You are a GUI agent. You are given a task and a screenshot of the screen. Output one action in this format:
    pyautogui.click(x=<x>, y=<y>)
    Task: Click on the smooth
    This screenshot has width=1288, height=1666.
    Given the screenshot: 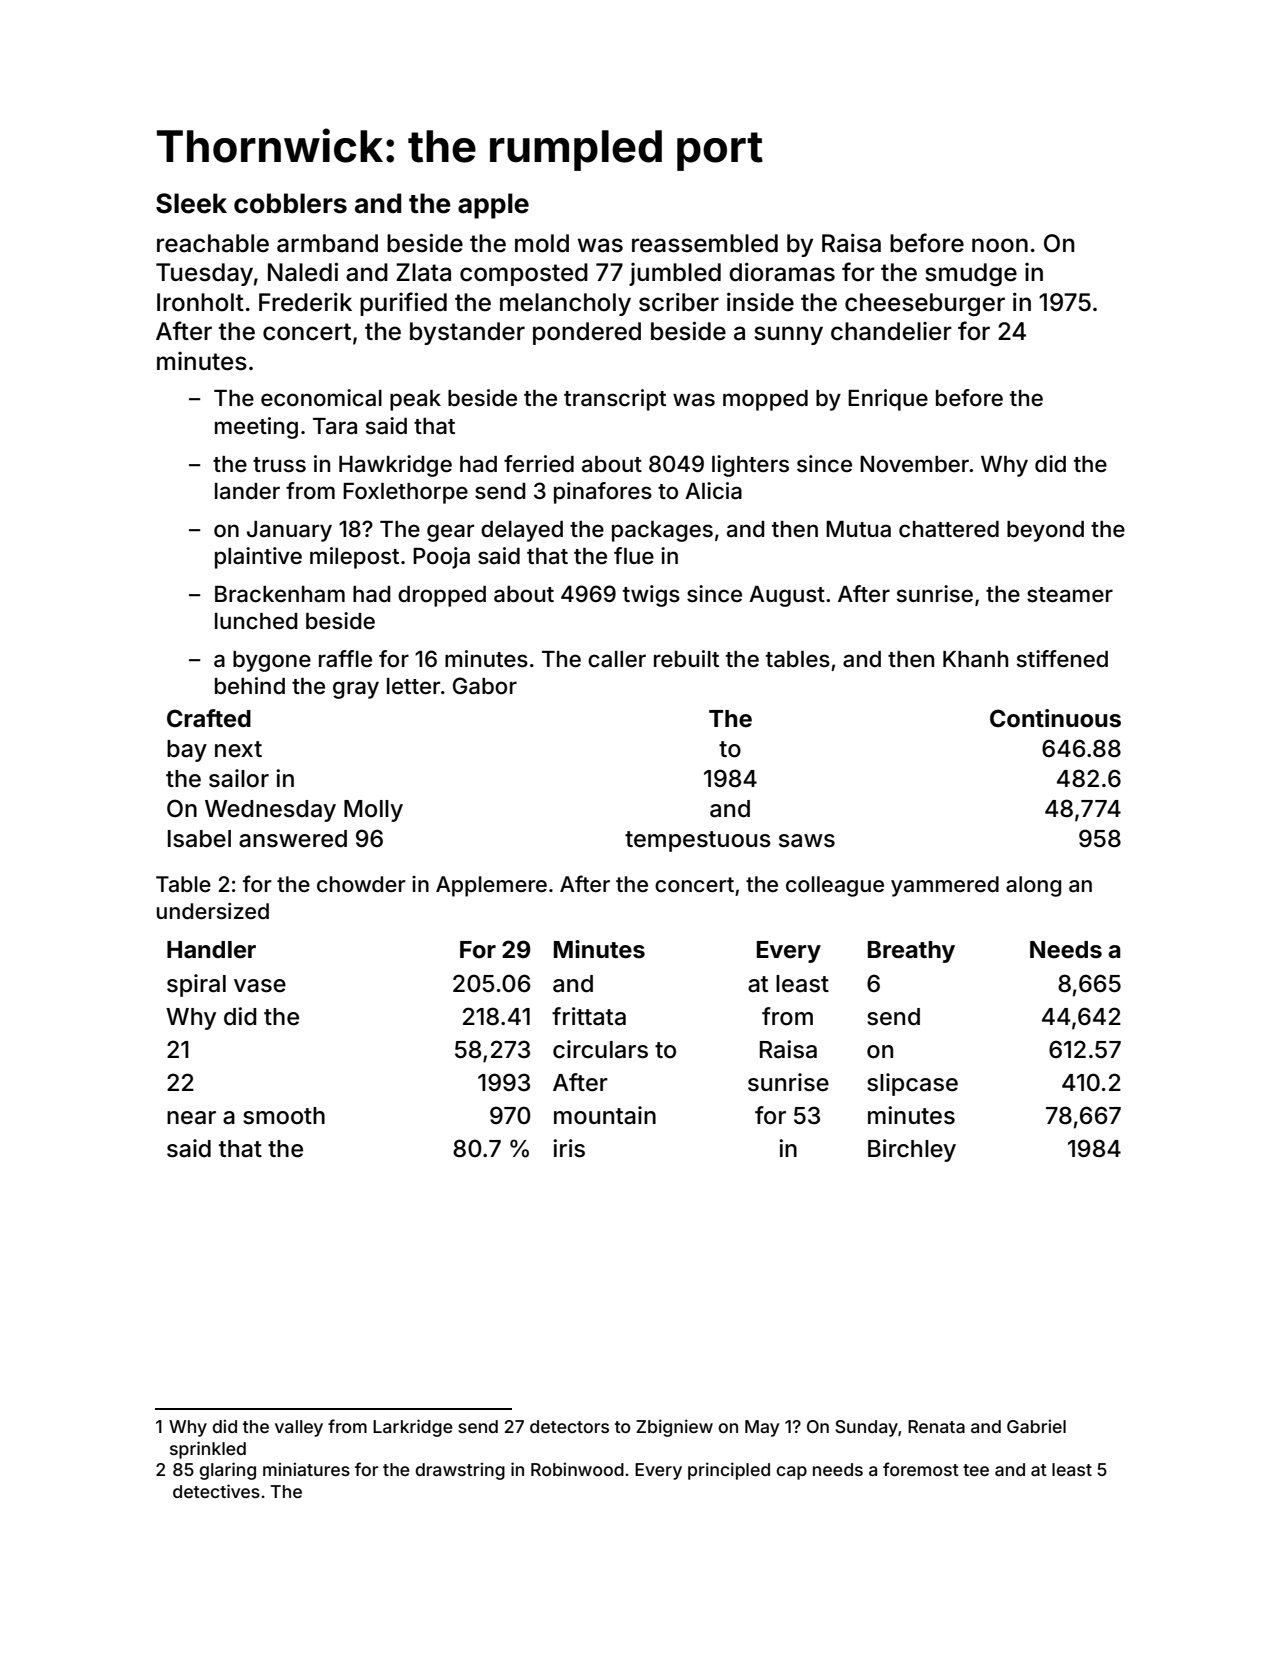 What is the action you would take?
    pyautogui.click(x=284, y=1116)
